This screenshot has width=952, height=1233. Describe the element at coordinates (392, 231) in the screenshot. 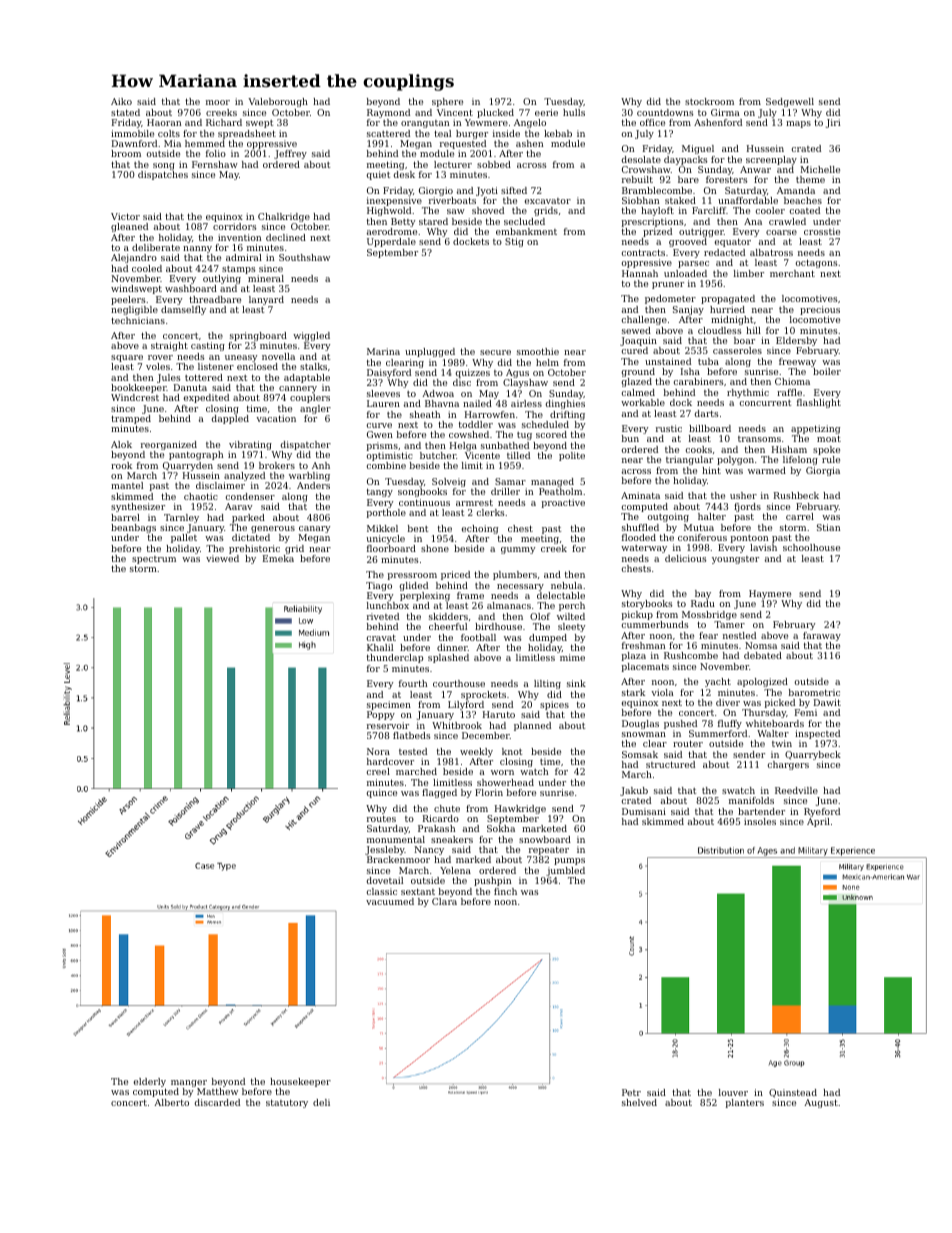

I see `aerodrome` at that location.
